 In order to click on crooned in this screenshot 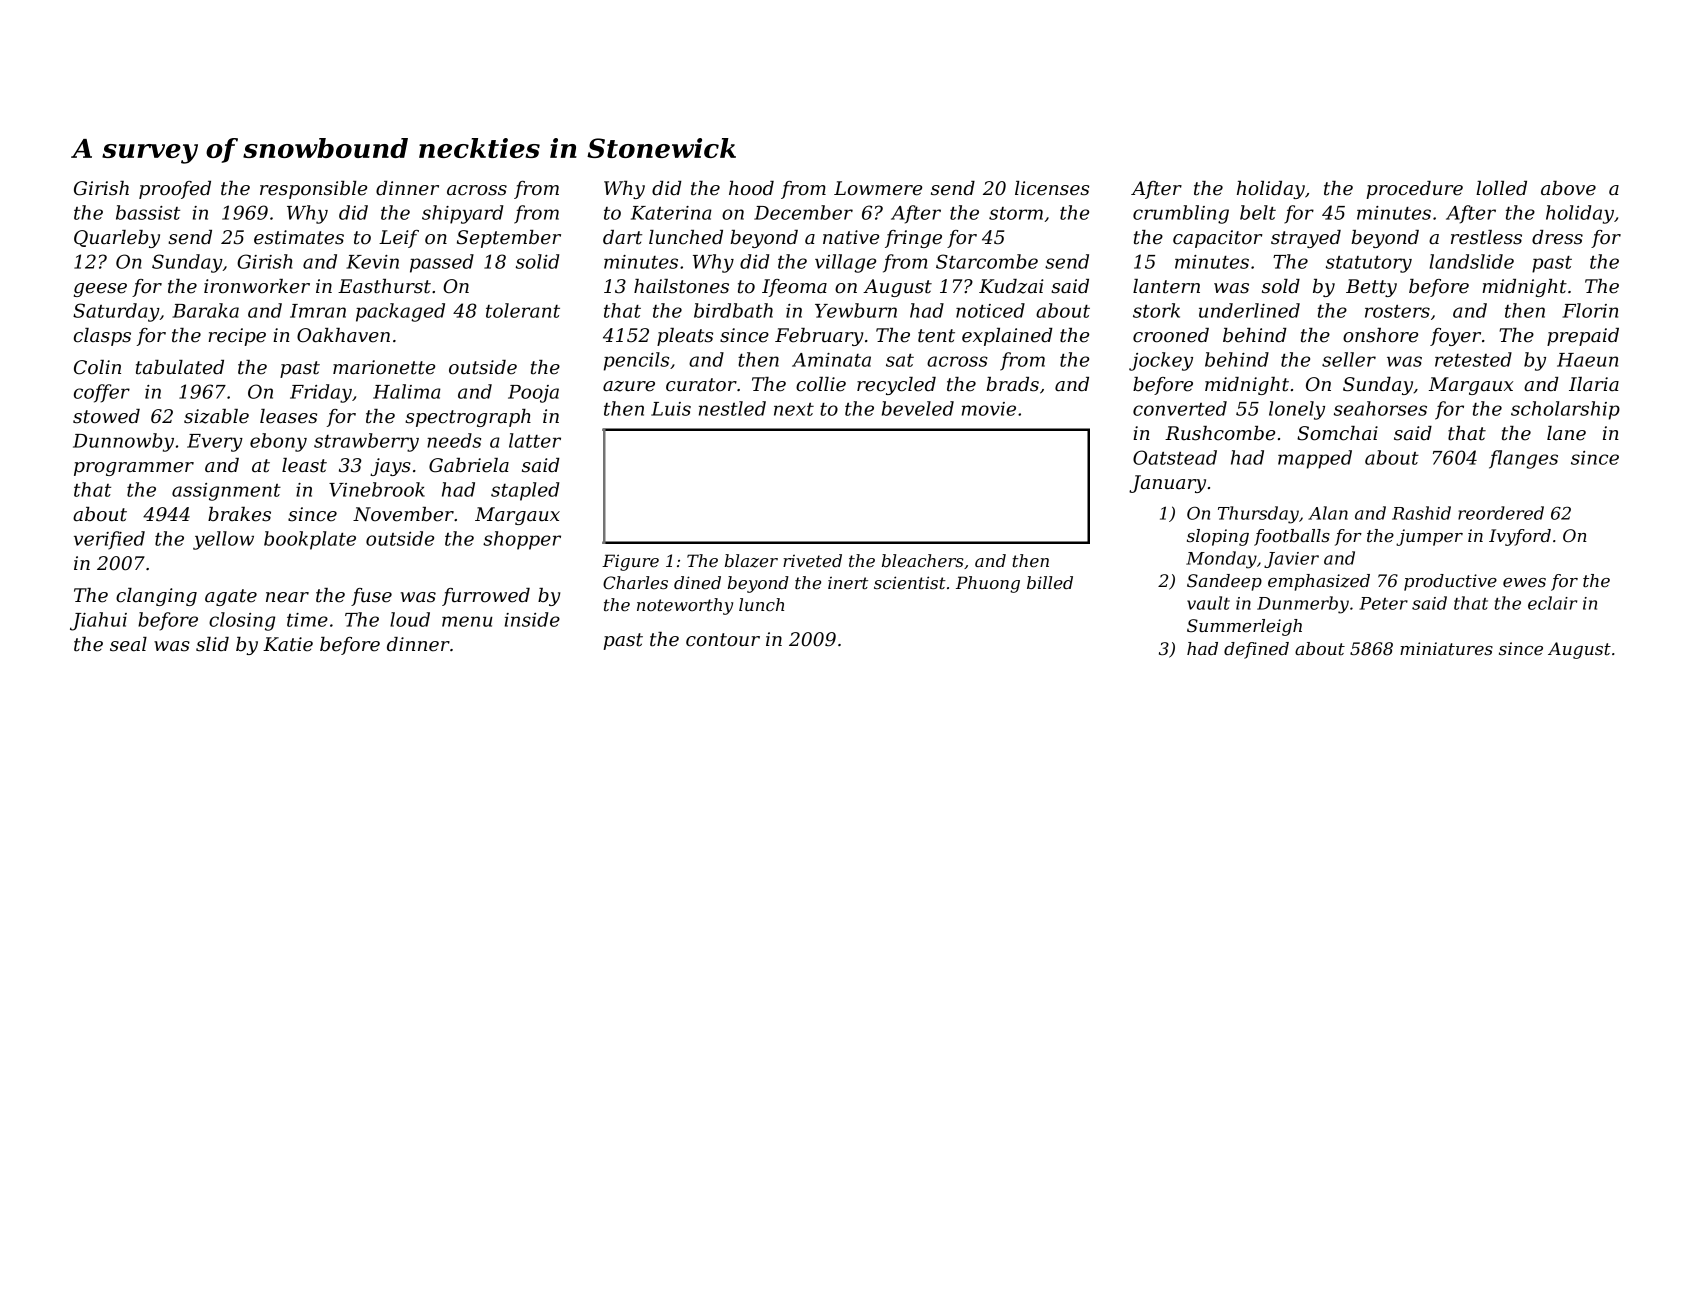, I will do `click(1171, 335)`.
